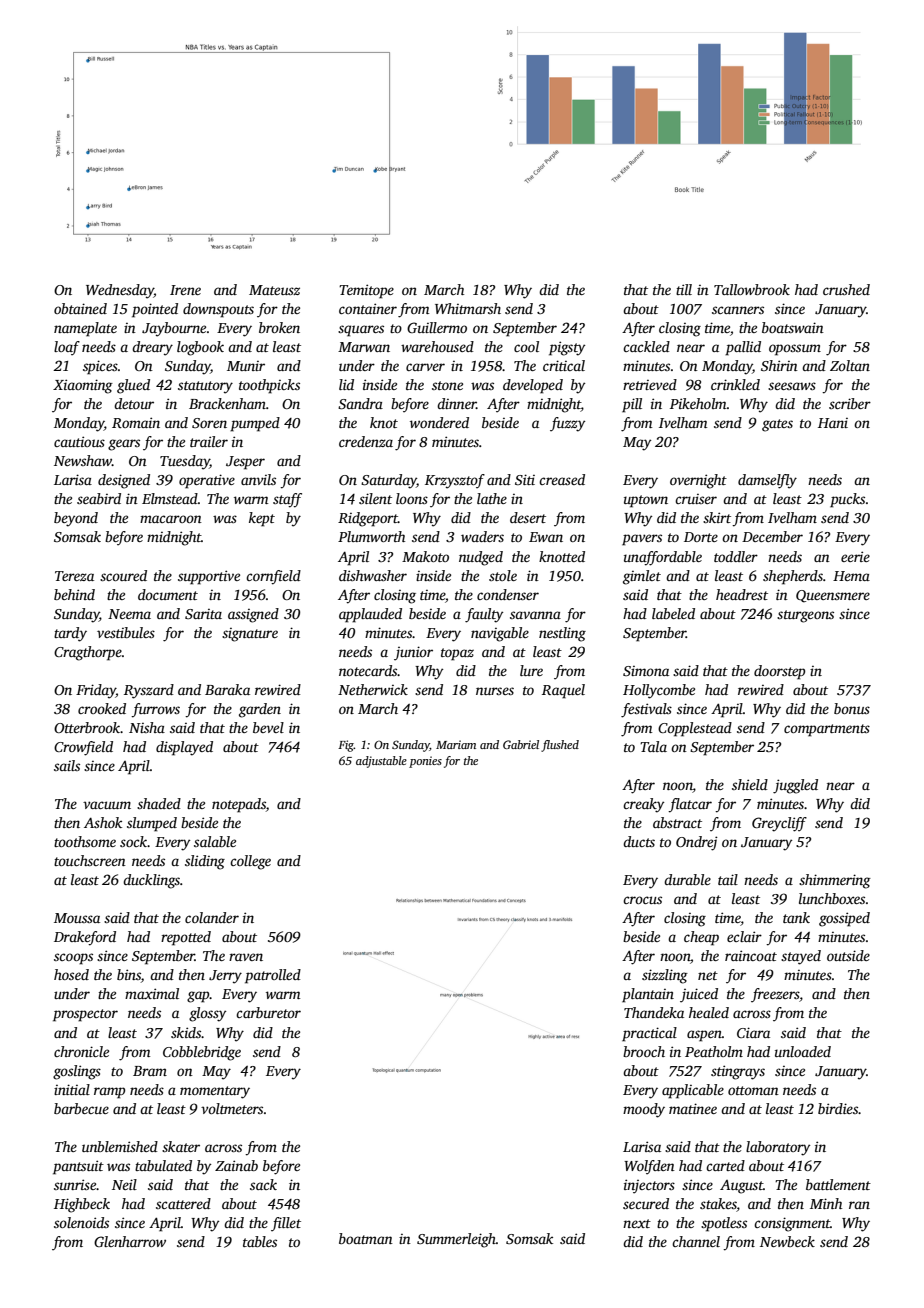 Image resolution: width=924 pixels, height=1308 pixels. Describe the element at coordinates (850, 365) in the screenshot. I see `Zoltan` at that location.
